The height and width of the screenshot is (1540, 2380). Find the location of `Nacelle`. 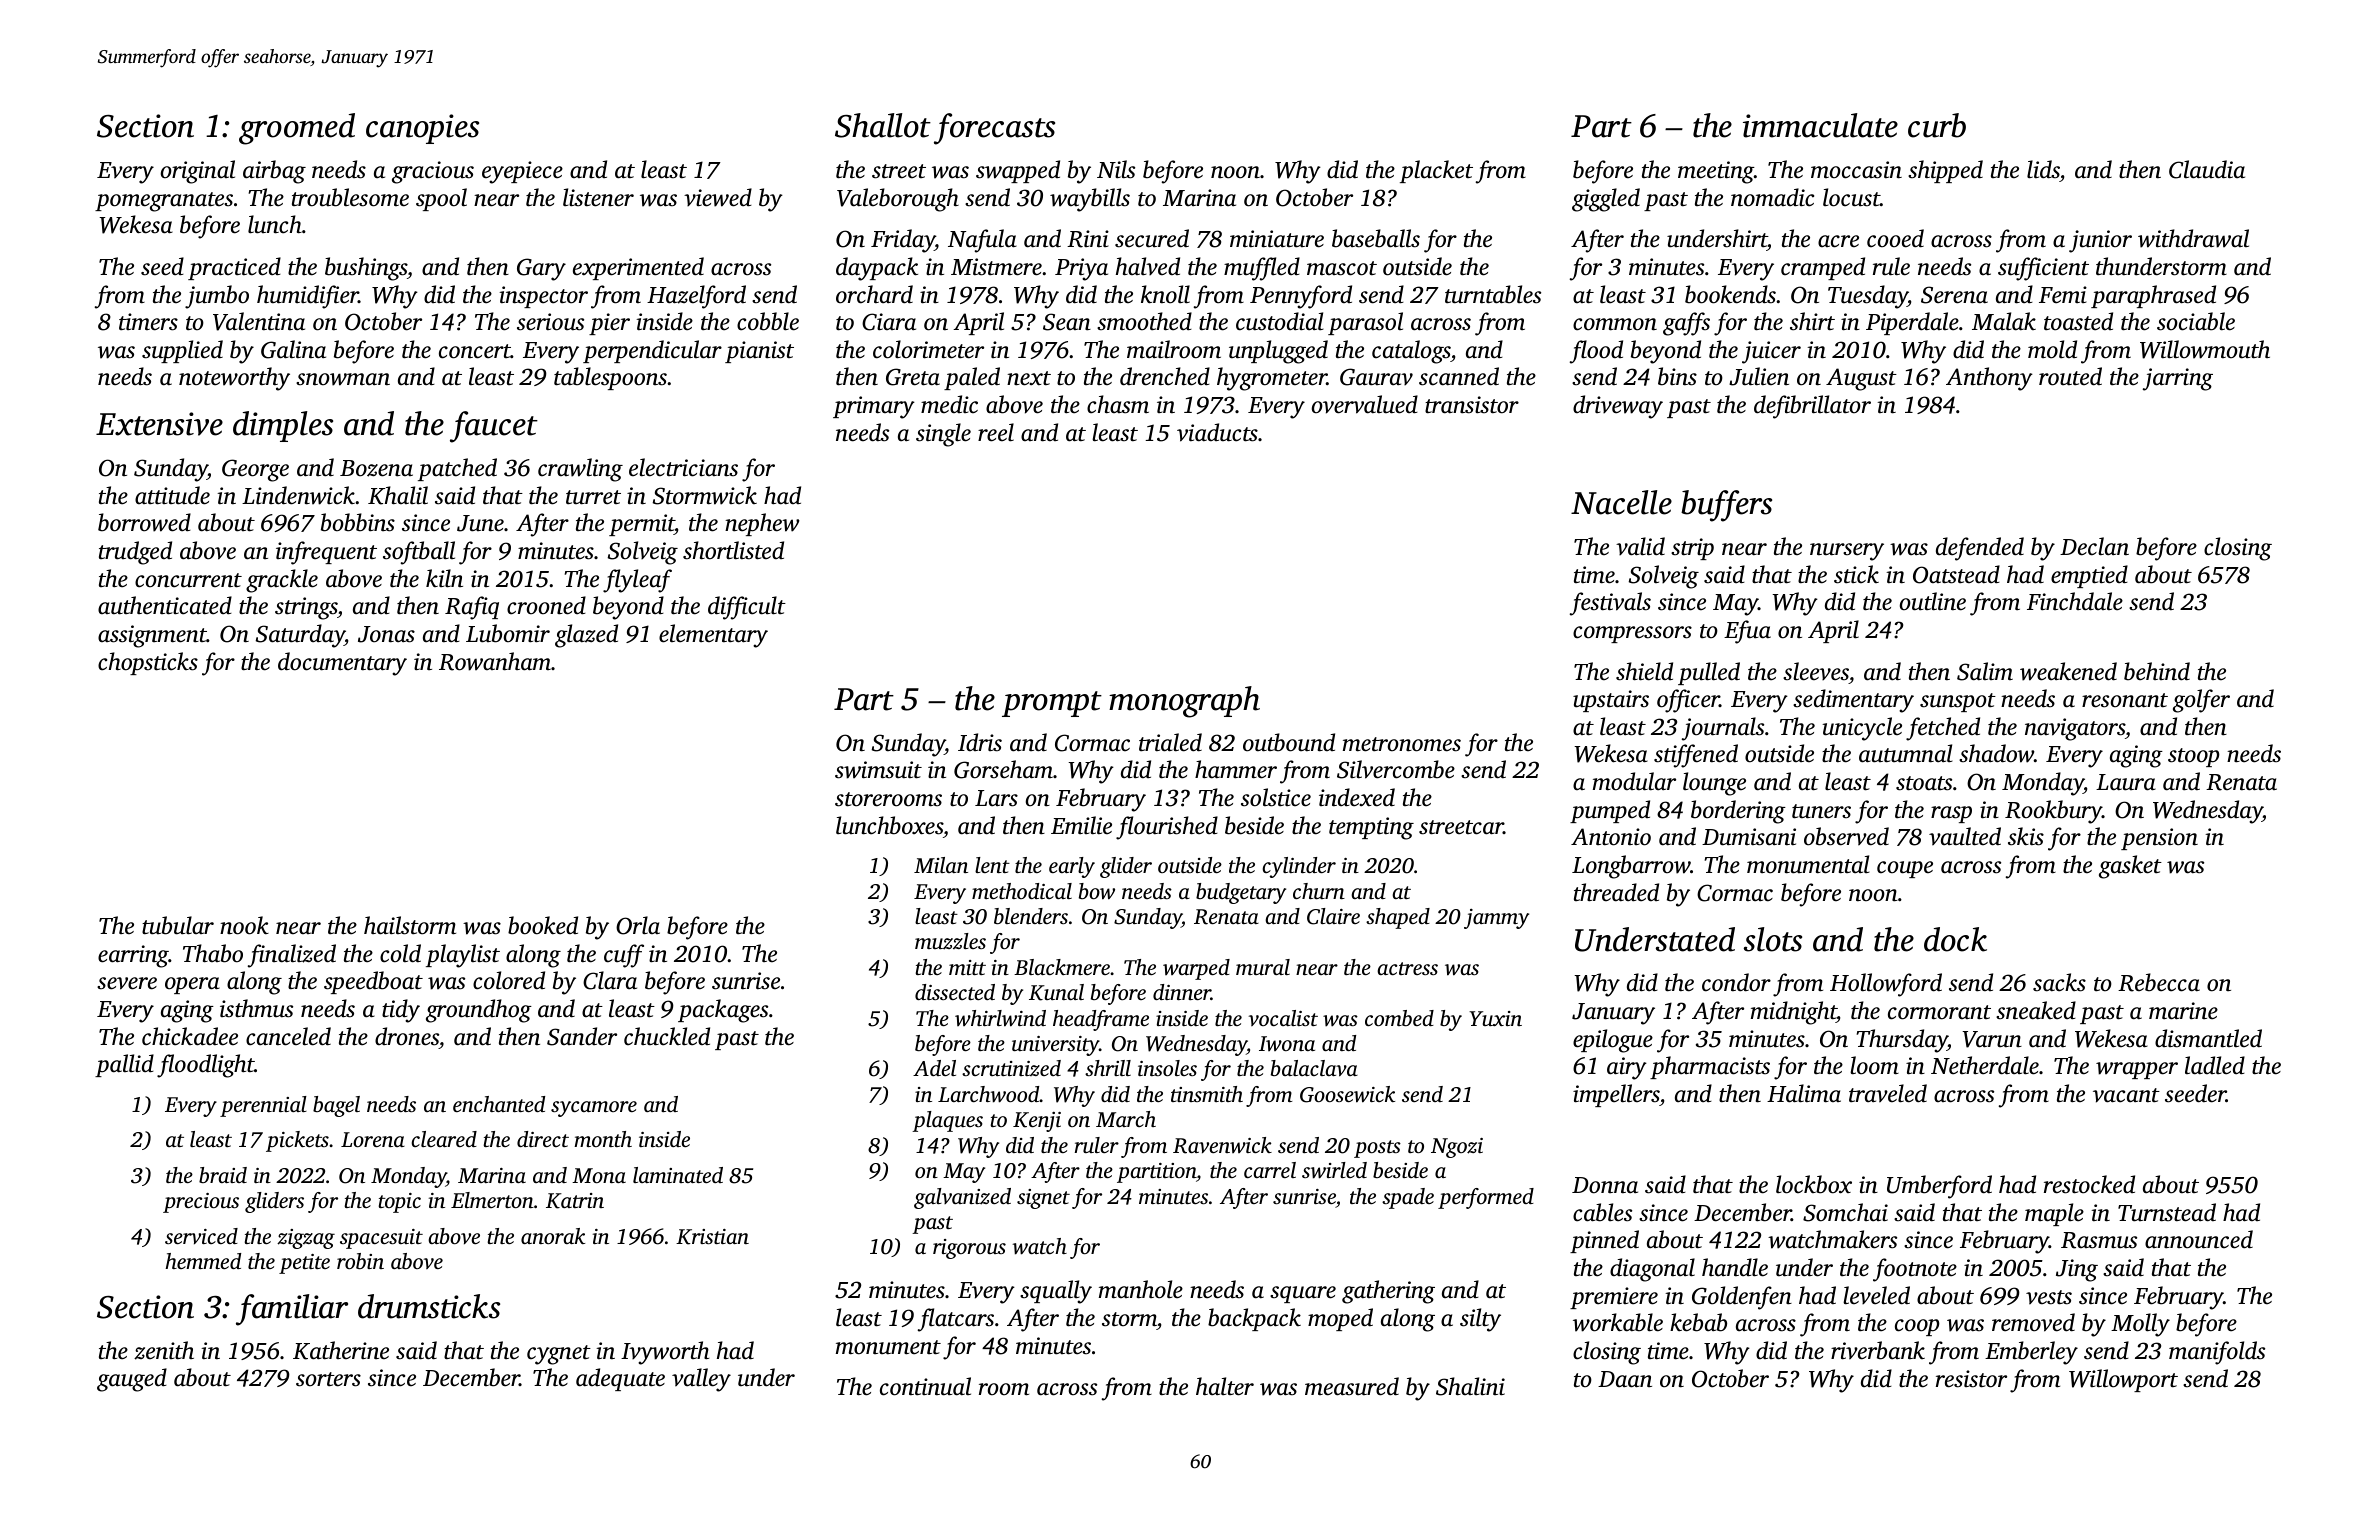

Nacelle is located at coordinates (1621, 502).
